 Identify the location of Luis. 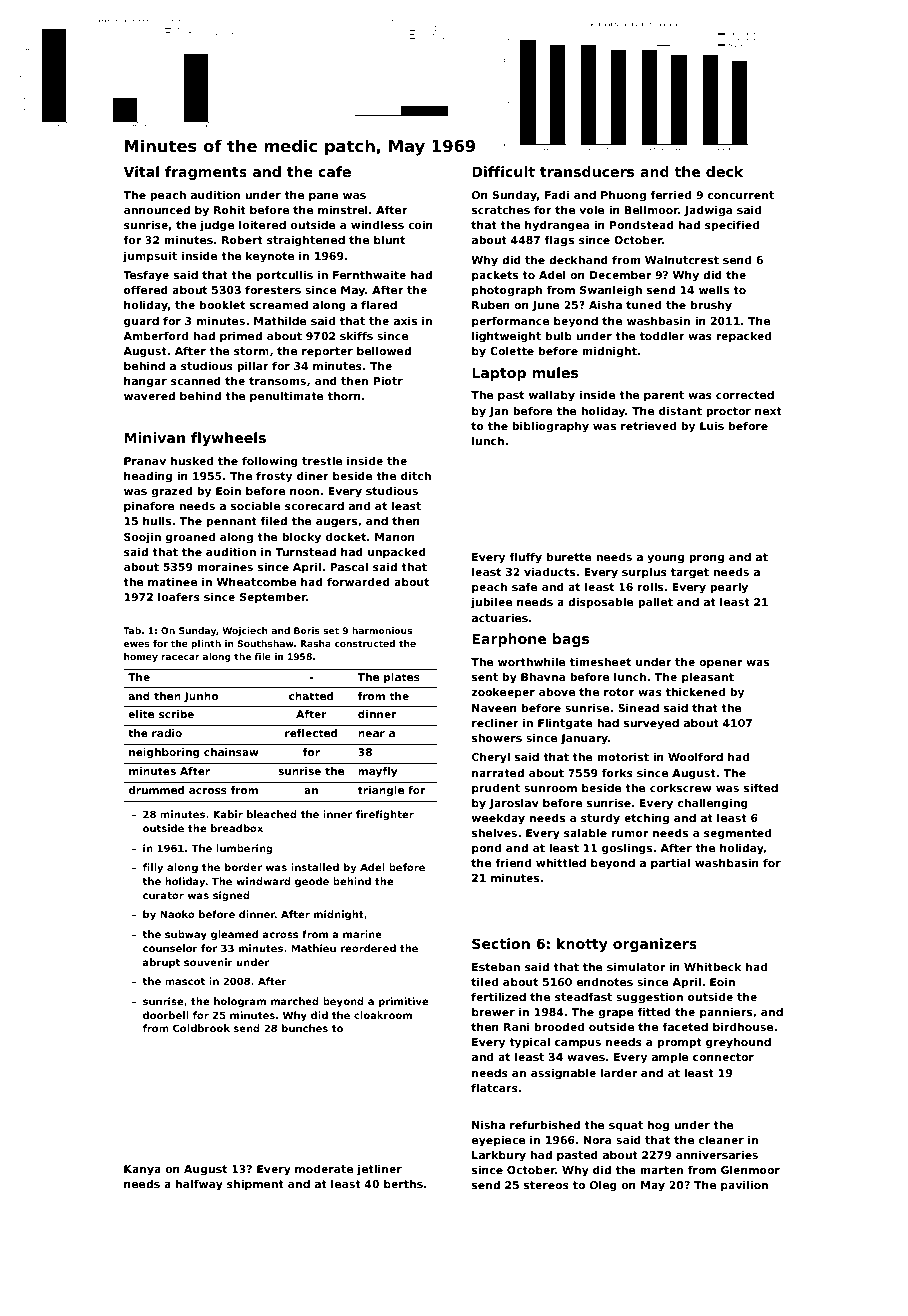
(712, 425).
